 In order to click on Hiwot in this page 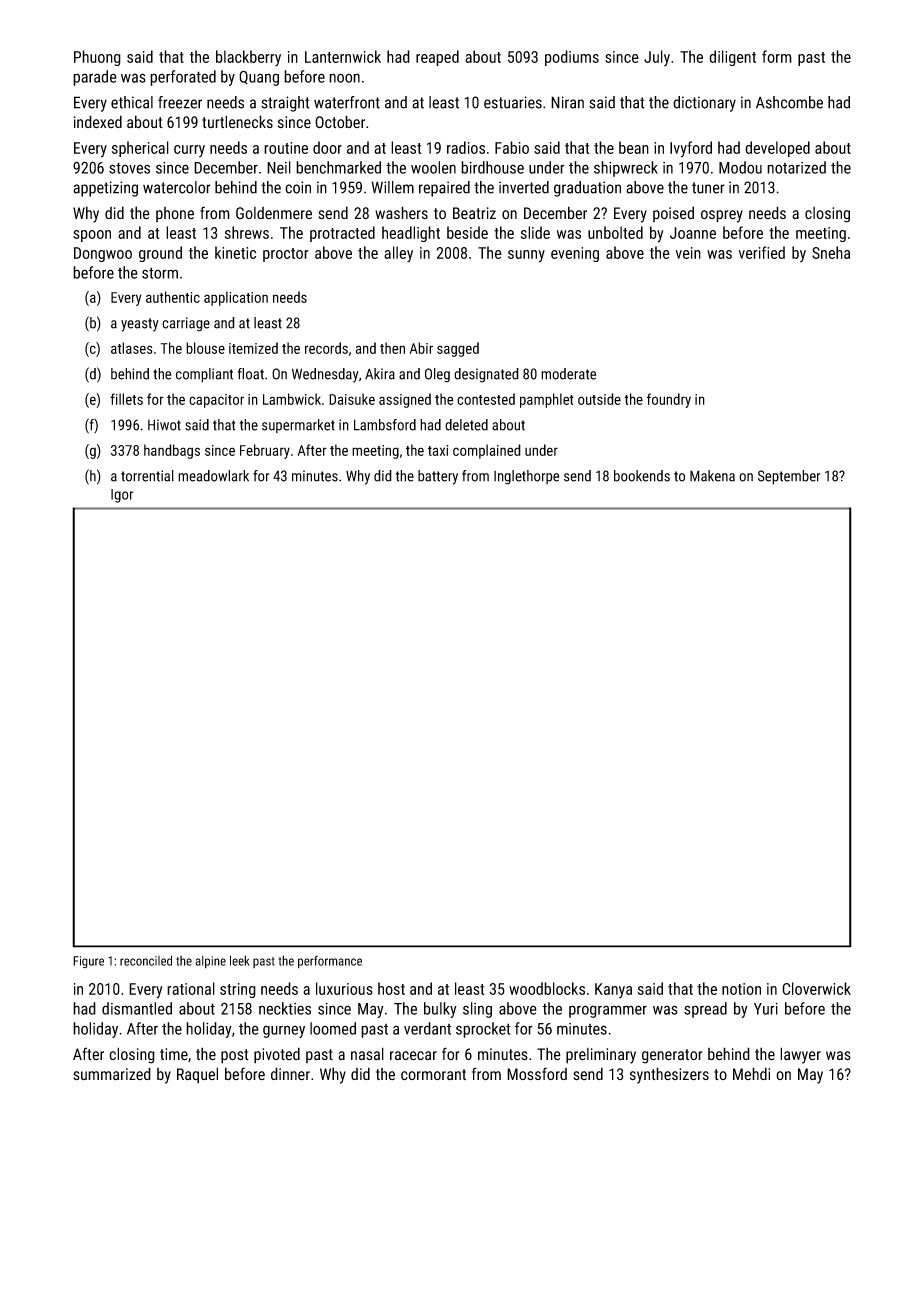, I will do `click(164, 425)`.
